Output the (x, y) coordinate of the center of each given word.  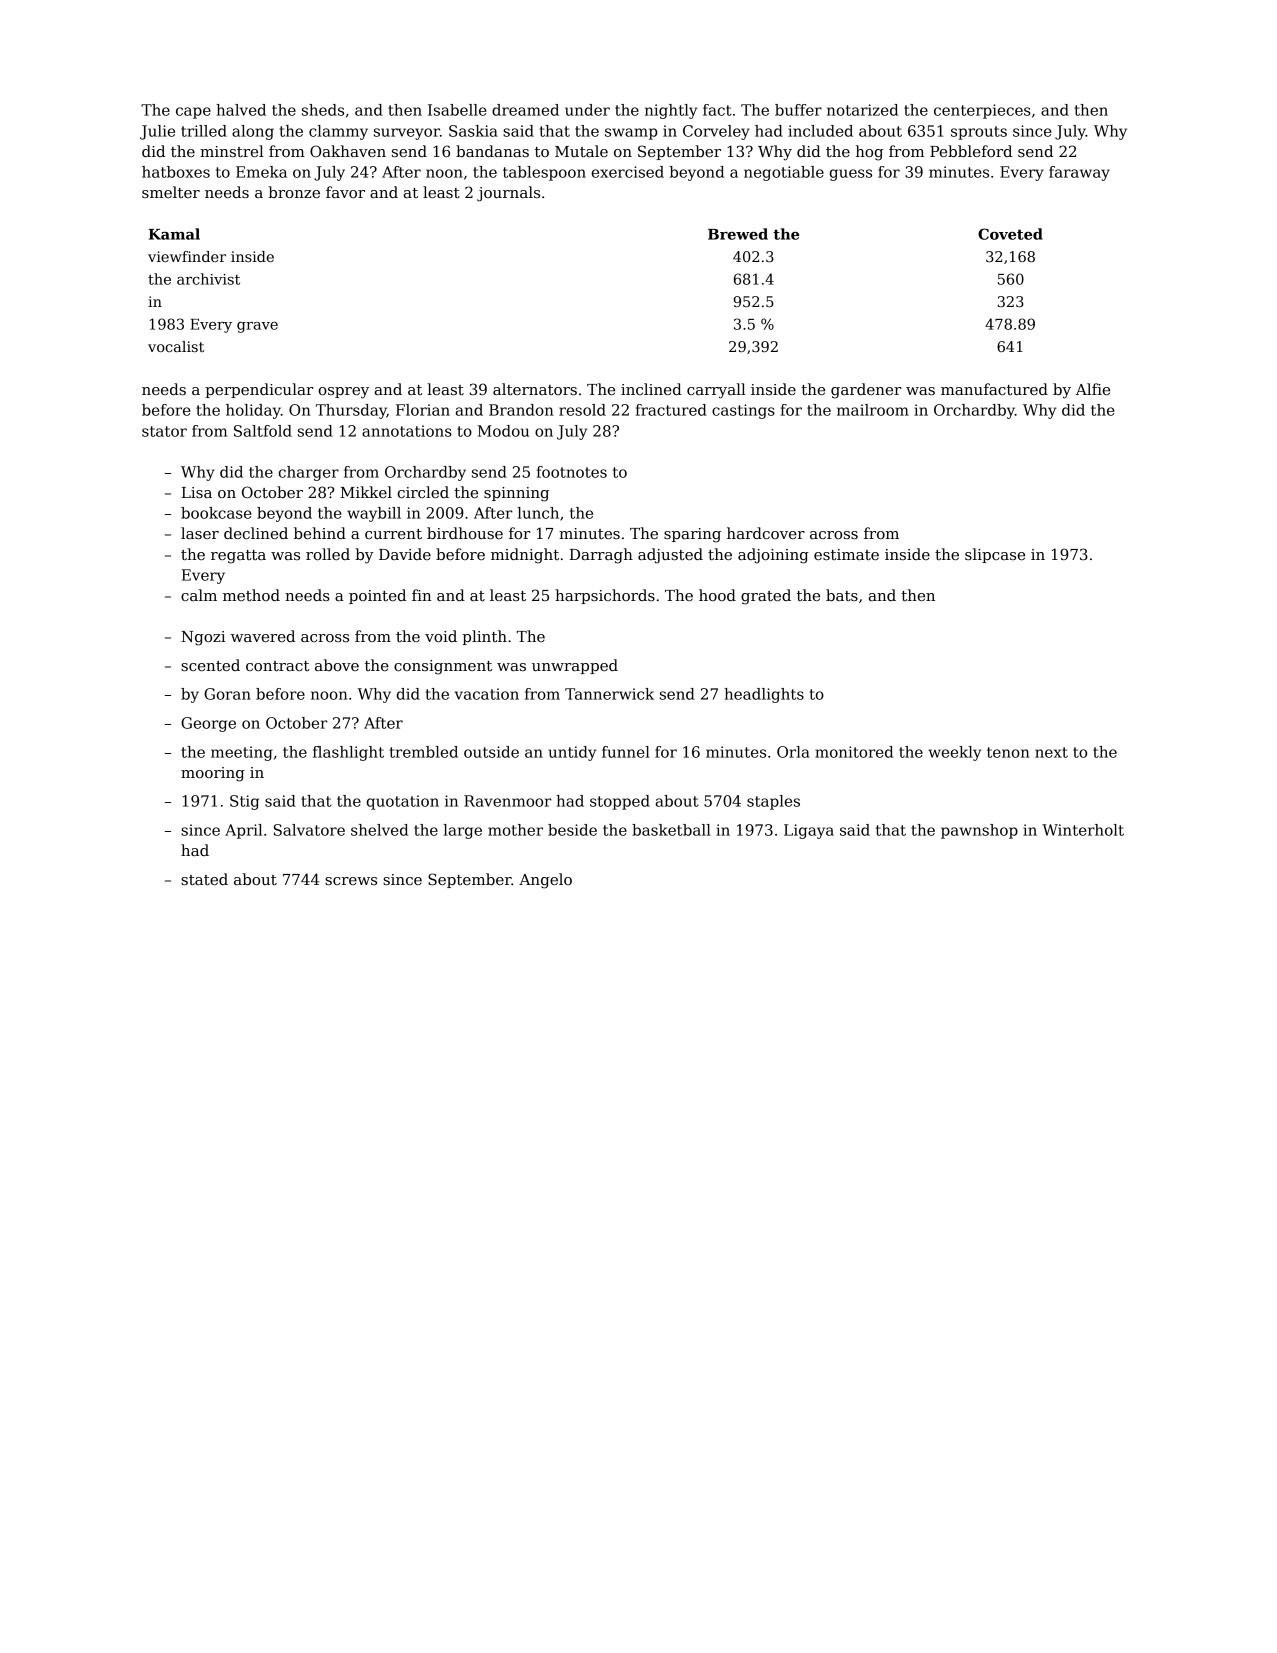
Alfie (1093, 389)
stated (204, 879)
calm (199, 595)
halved (241, 110)
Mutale (581, 151)
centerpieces (982, 111)
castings (743, 411)
